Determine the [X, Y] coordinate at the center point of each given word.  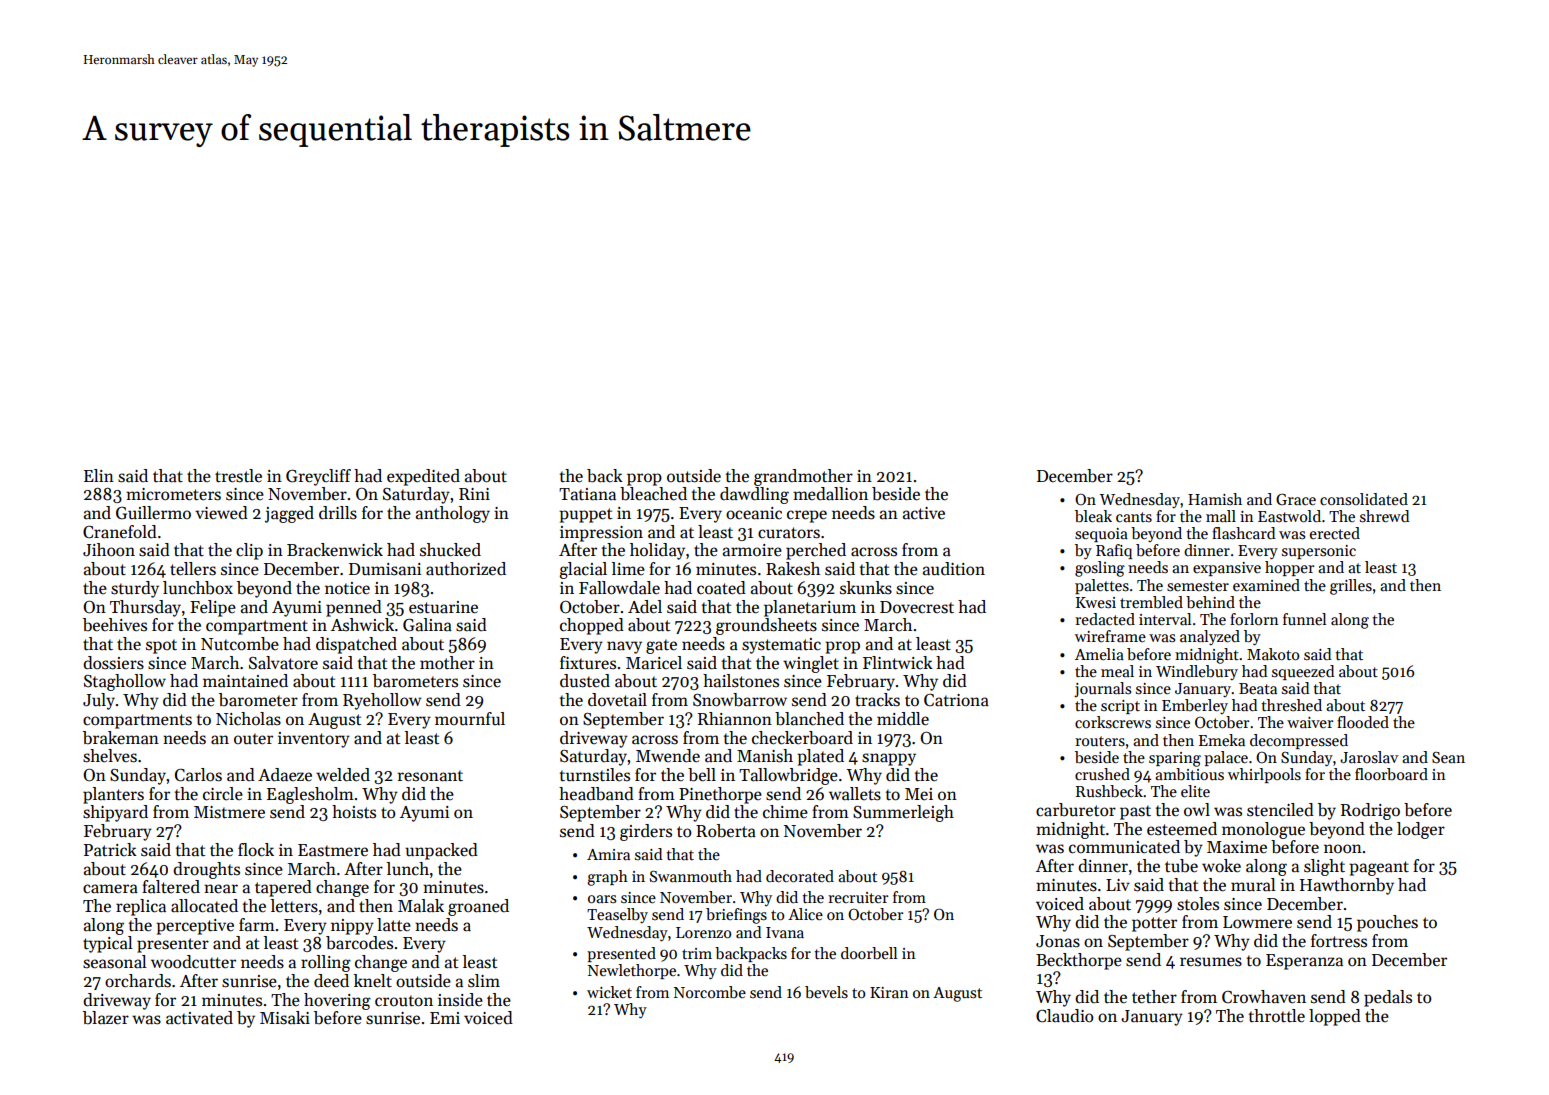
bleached [653, 494]
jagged [289, 514]
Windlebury [1197, 672]
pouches [1387, 923]
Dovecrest [917, 607]
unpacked [441, 851]
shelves [110, 756]
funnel [1304, 619]
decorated [800, 876]
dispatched [356, 645]
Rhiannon [735, 718]
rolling [326, 963]
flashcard [1243, 533]
